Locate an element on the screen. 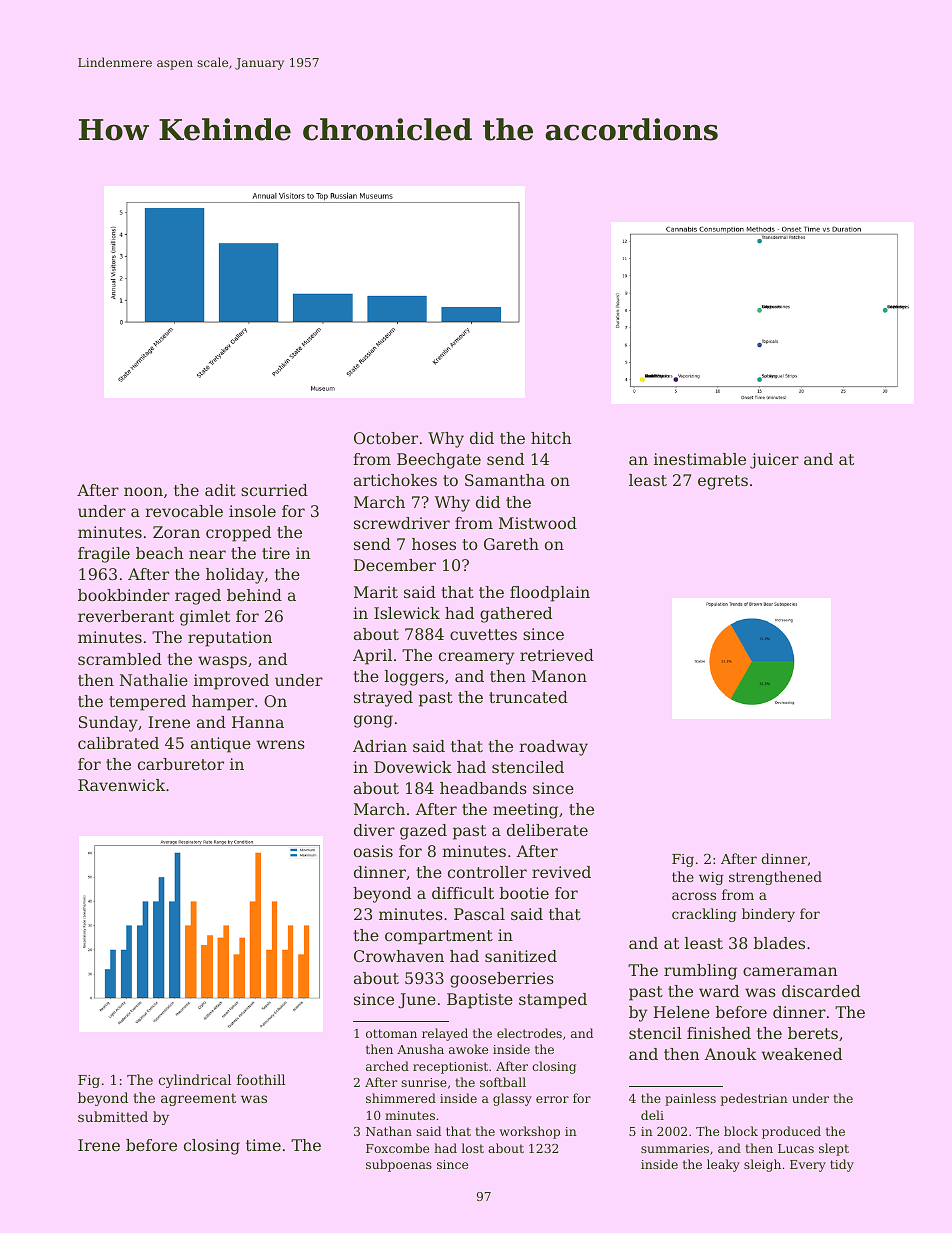 The height and width of the screenshot is (1233, 952). gimlet is located at coordinates (205, 618).
